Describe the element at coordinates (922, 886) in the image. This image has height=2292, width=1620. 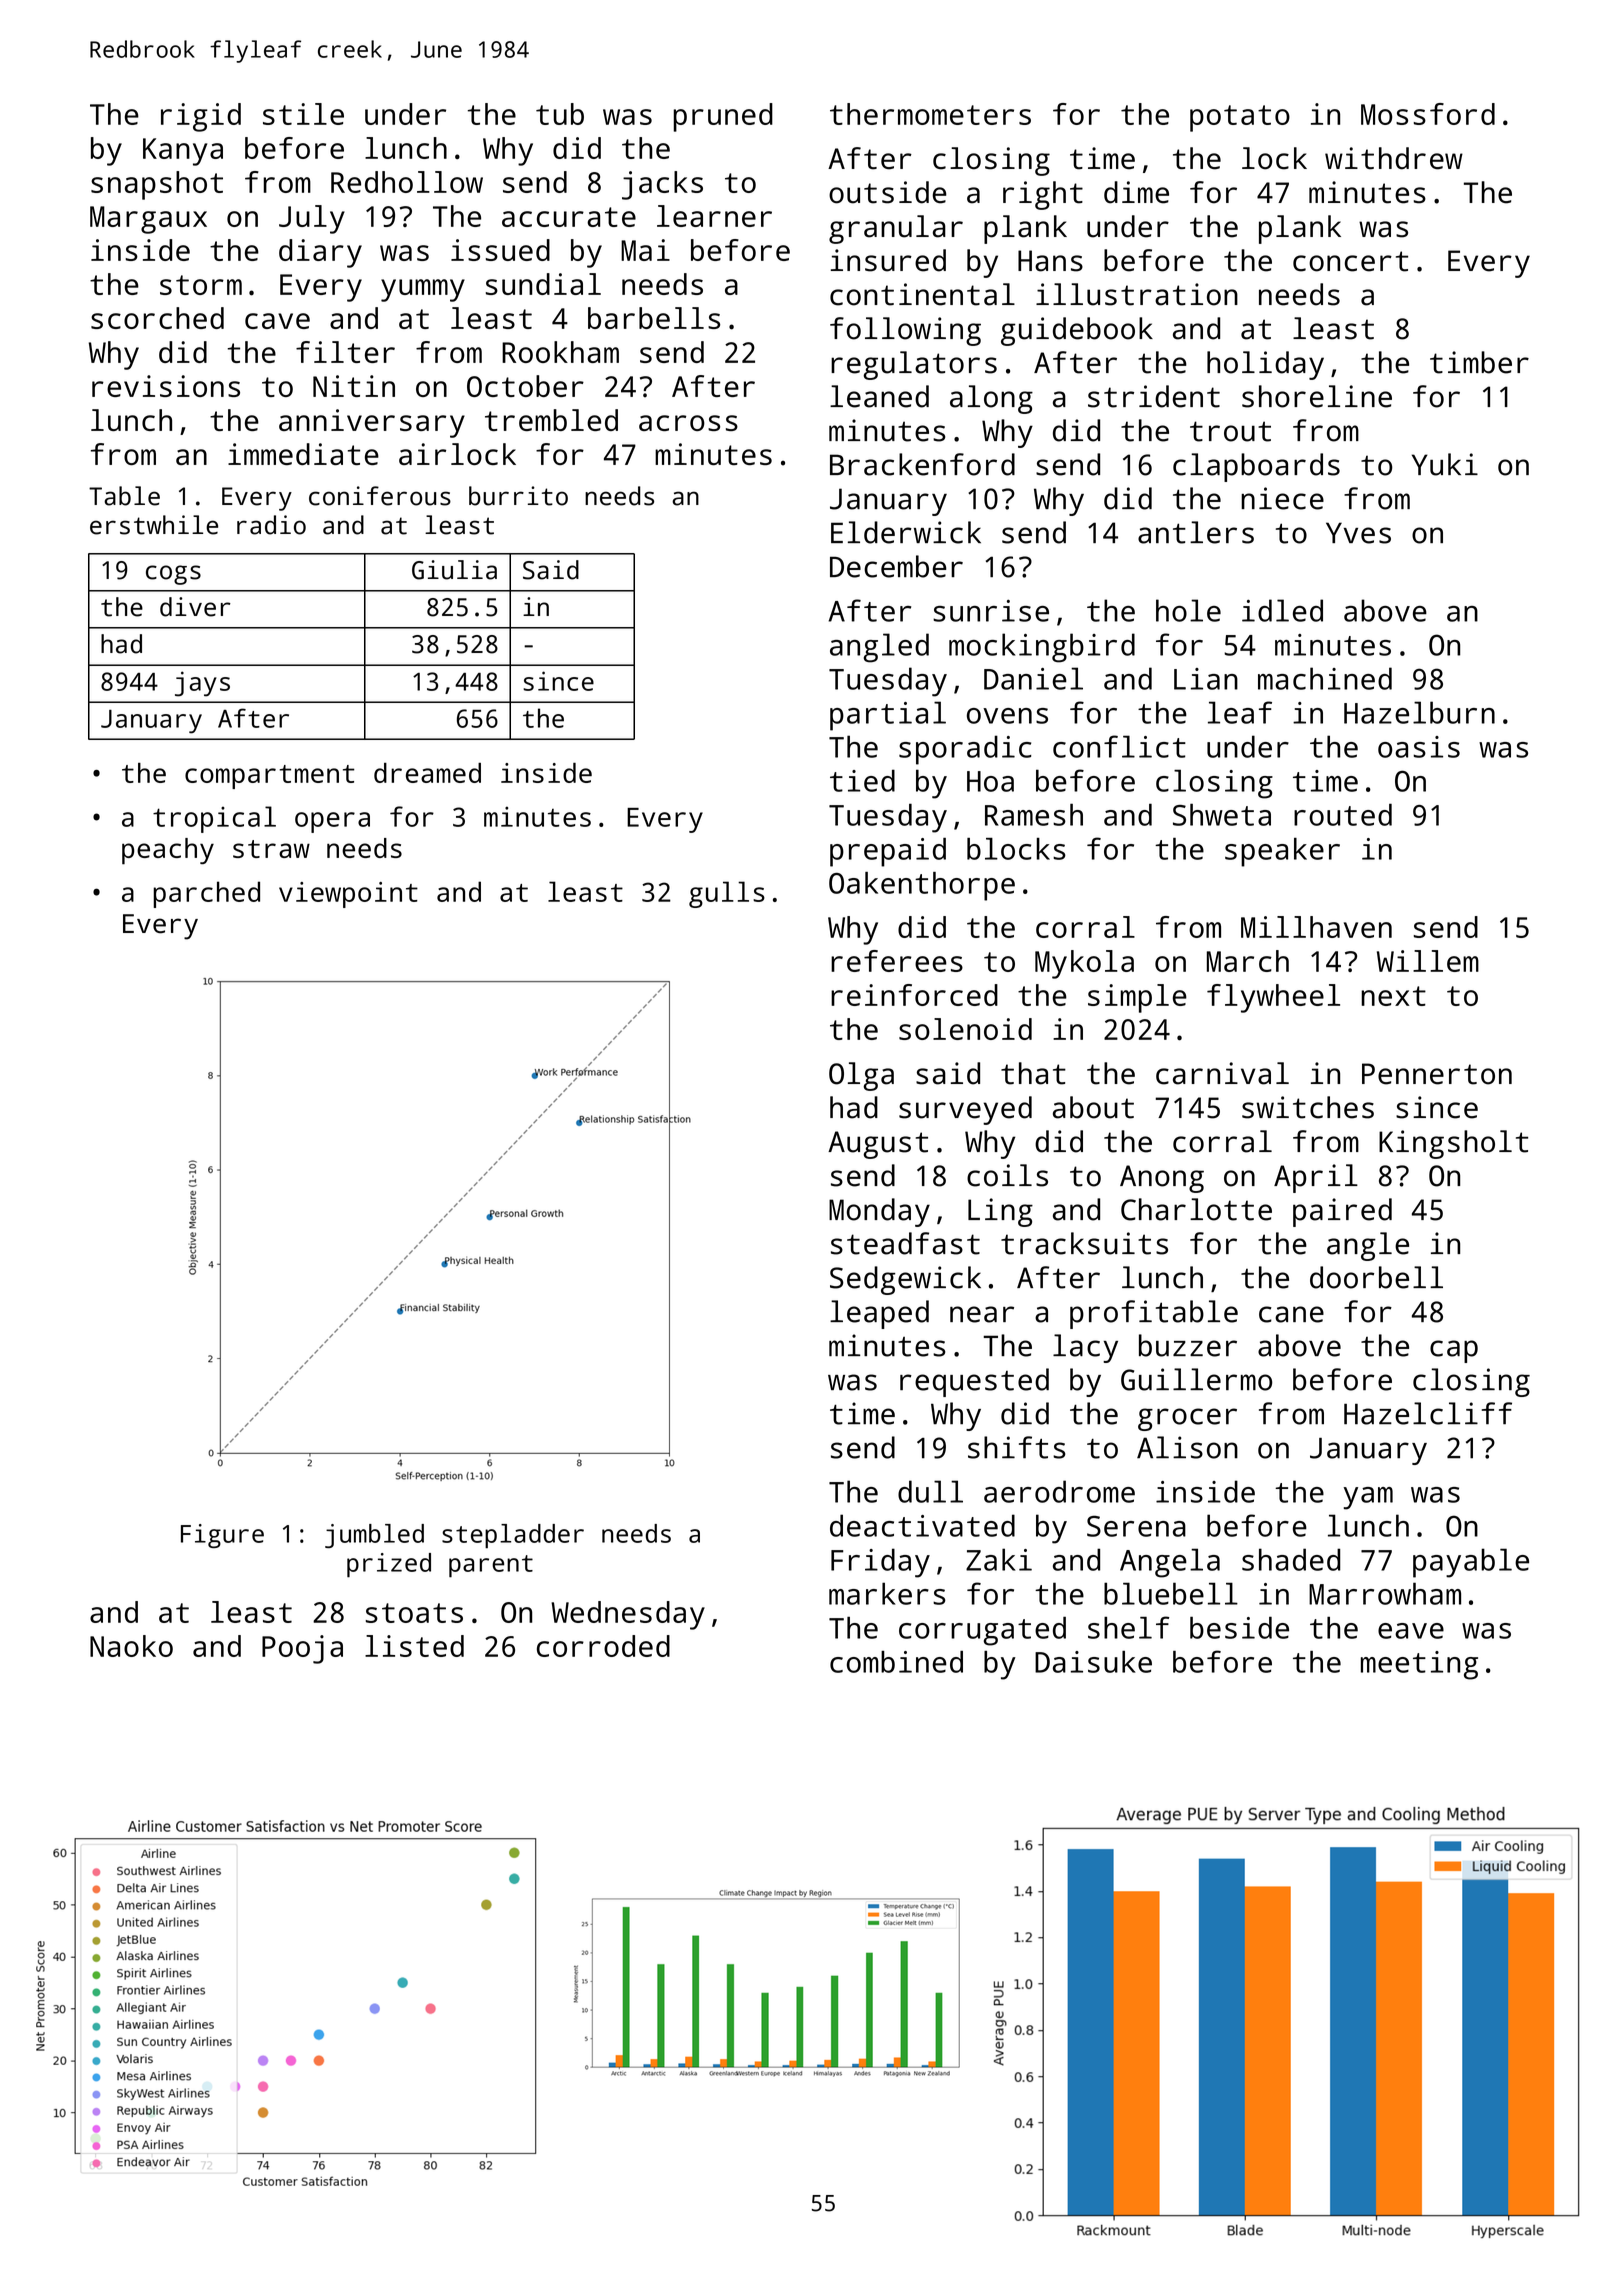
I see `Oakenthorpe` at that location.
